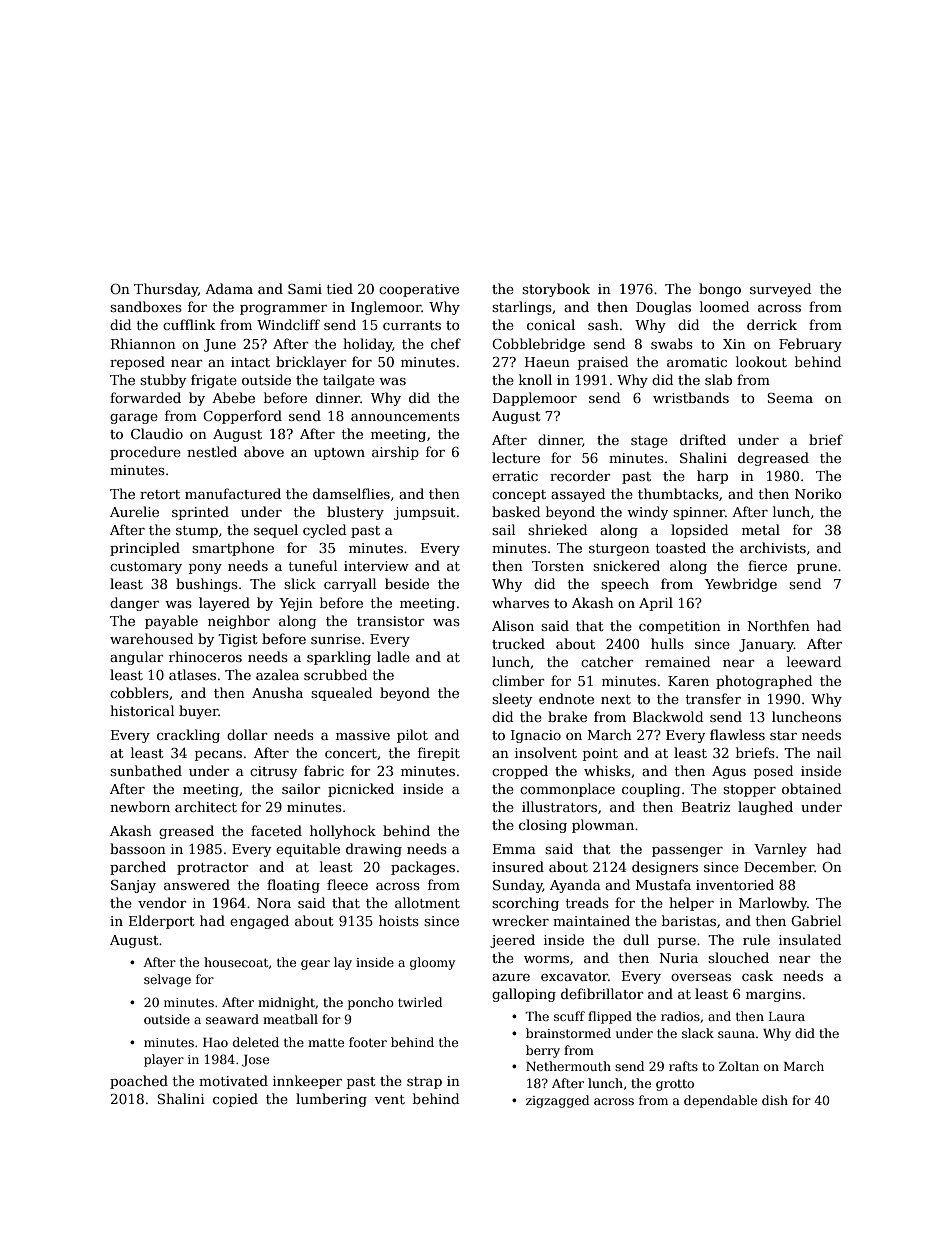  I want to click on aromatic, so click(697, 362).
